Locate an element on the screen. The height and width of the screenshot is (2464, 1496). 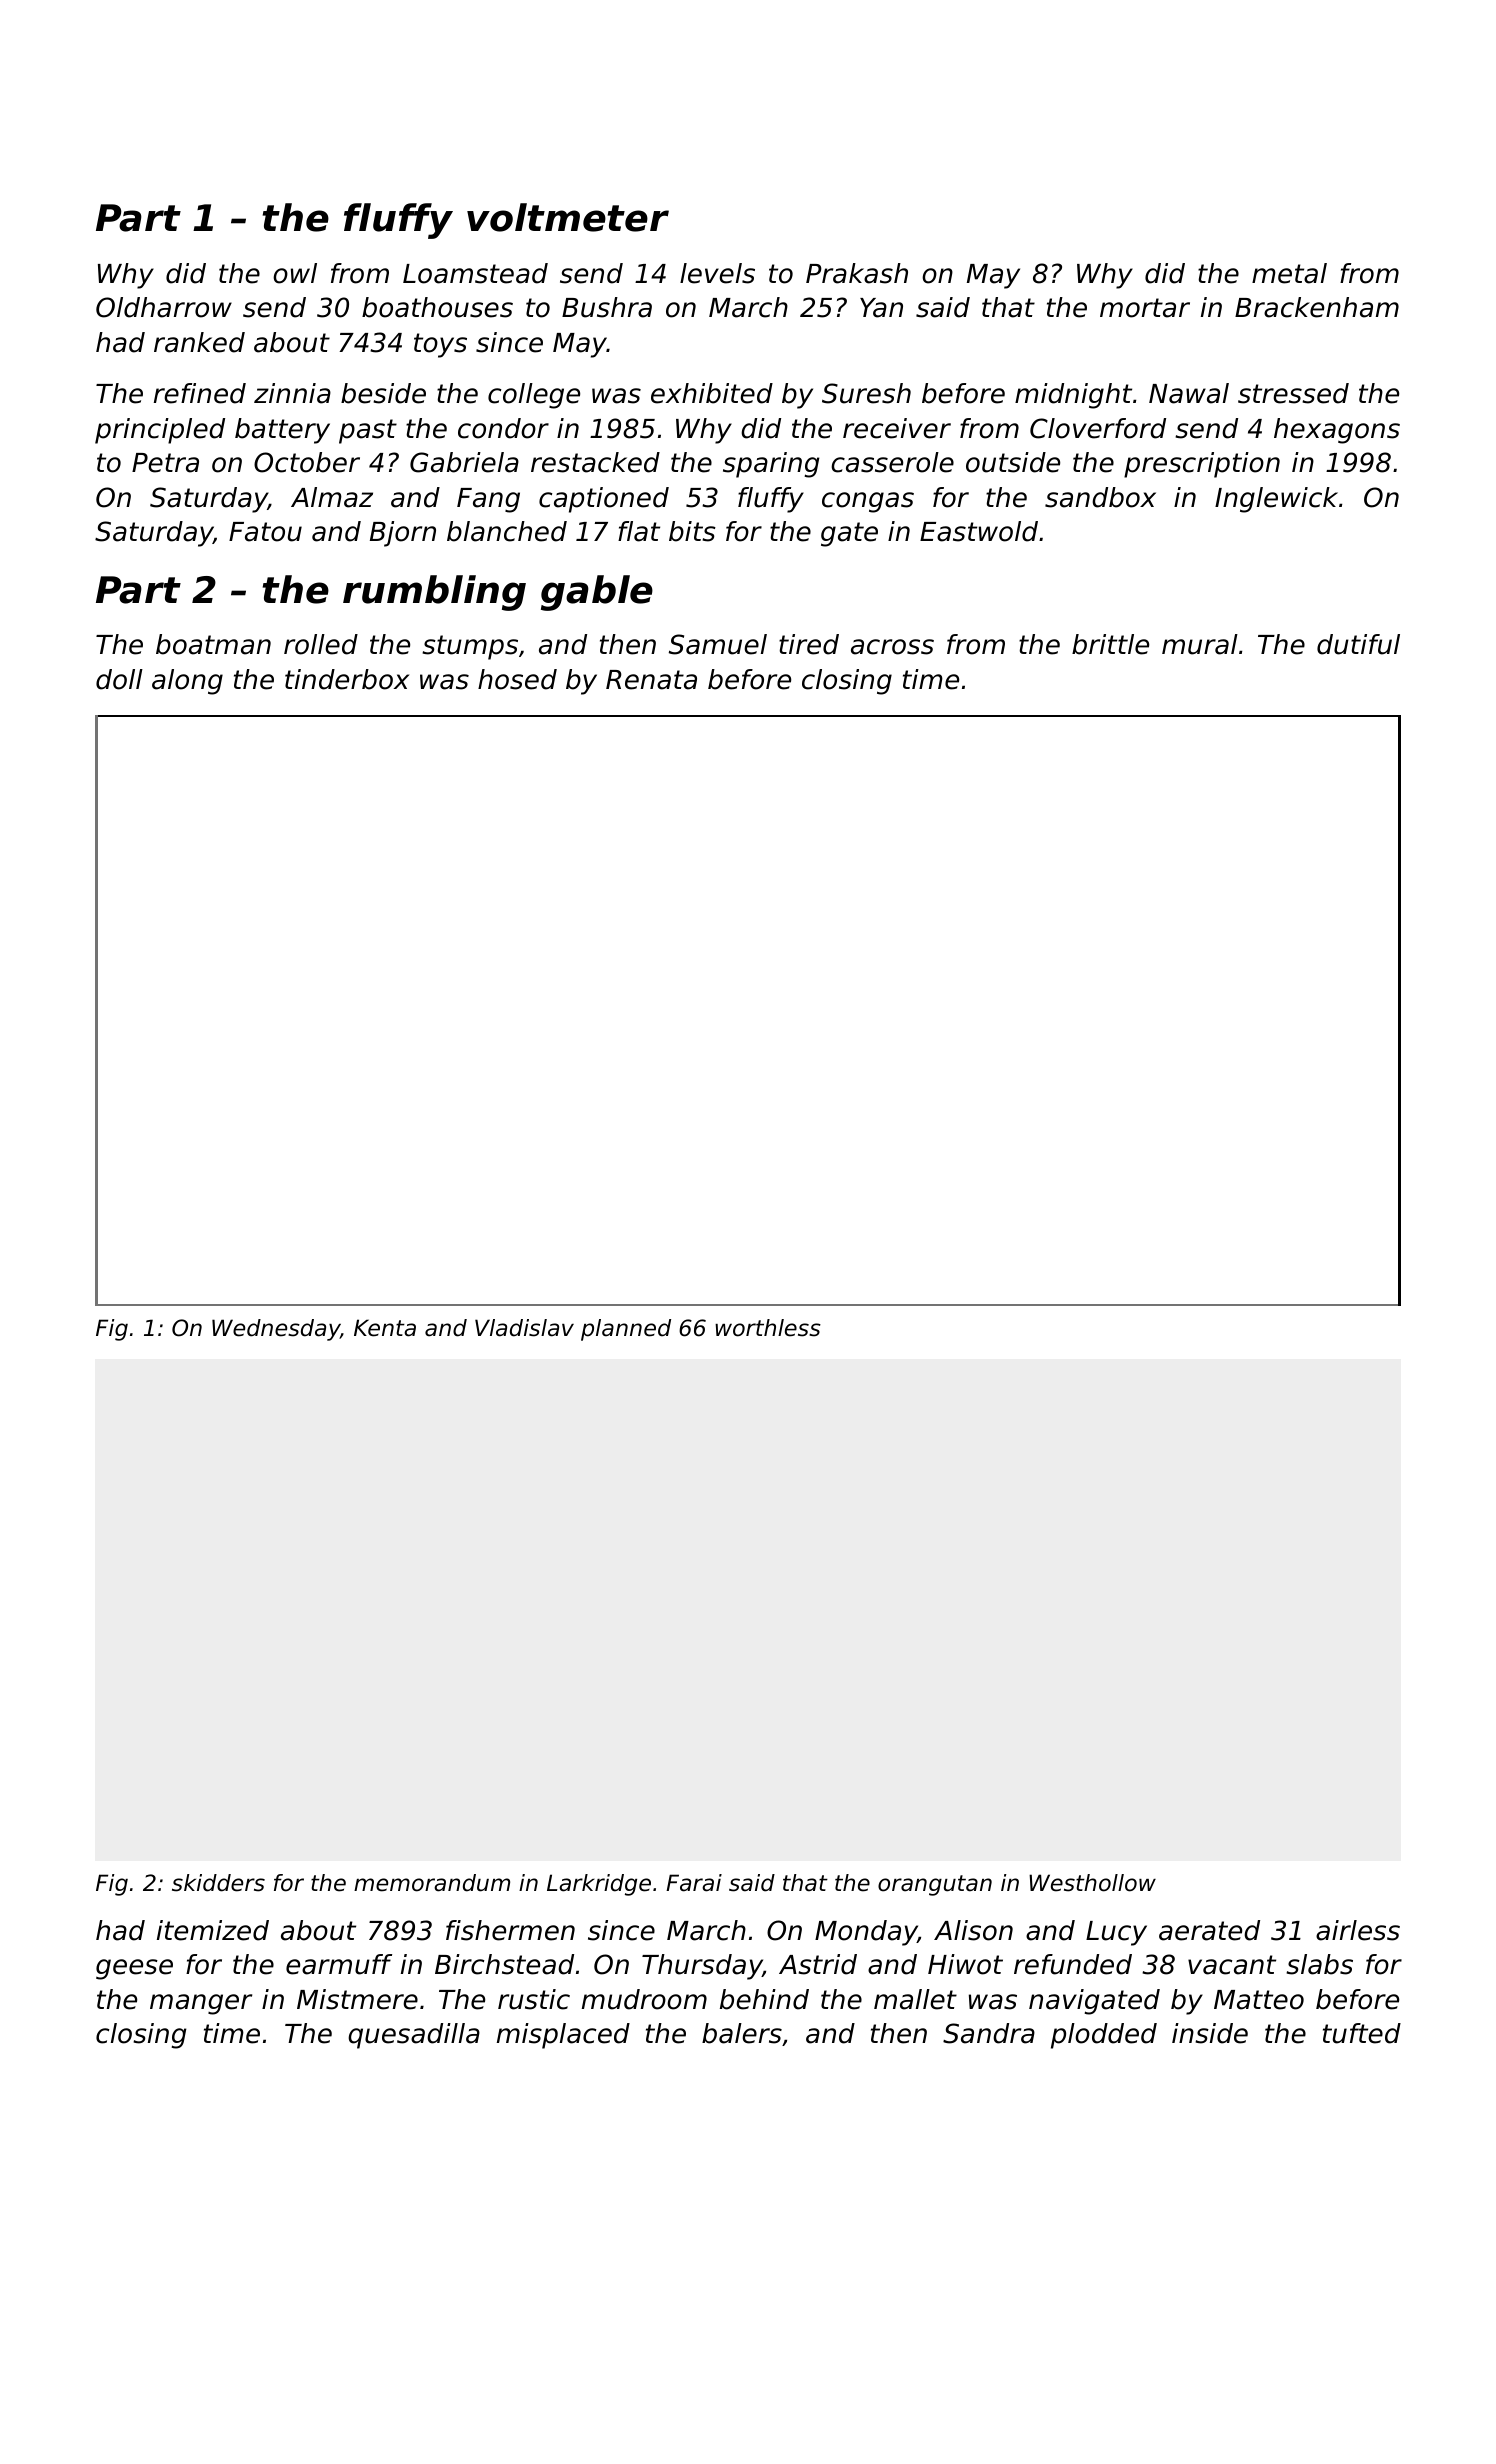
skidders is located at coordinates (218, 1883).
